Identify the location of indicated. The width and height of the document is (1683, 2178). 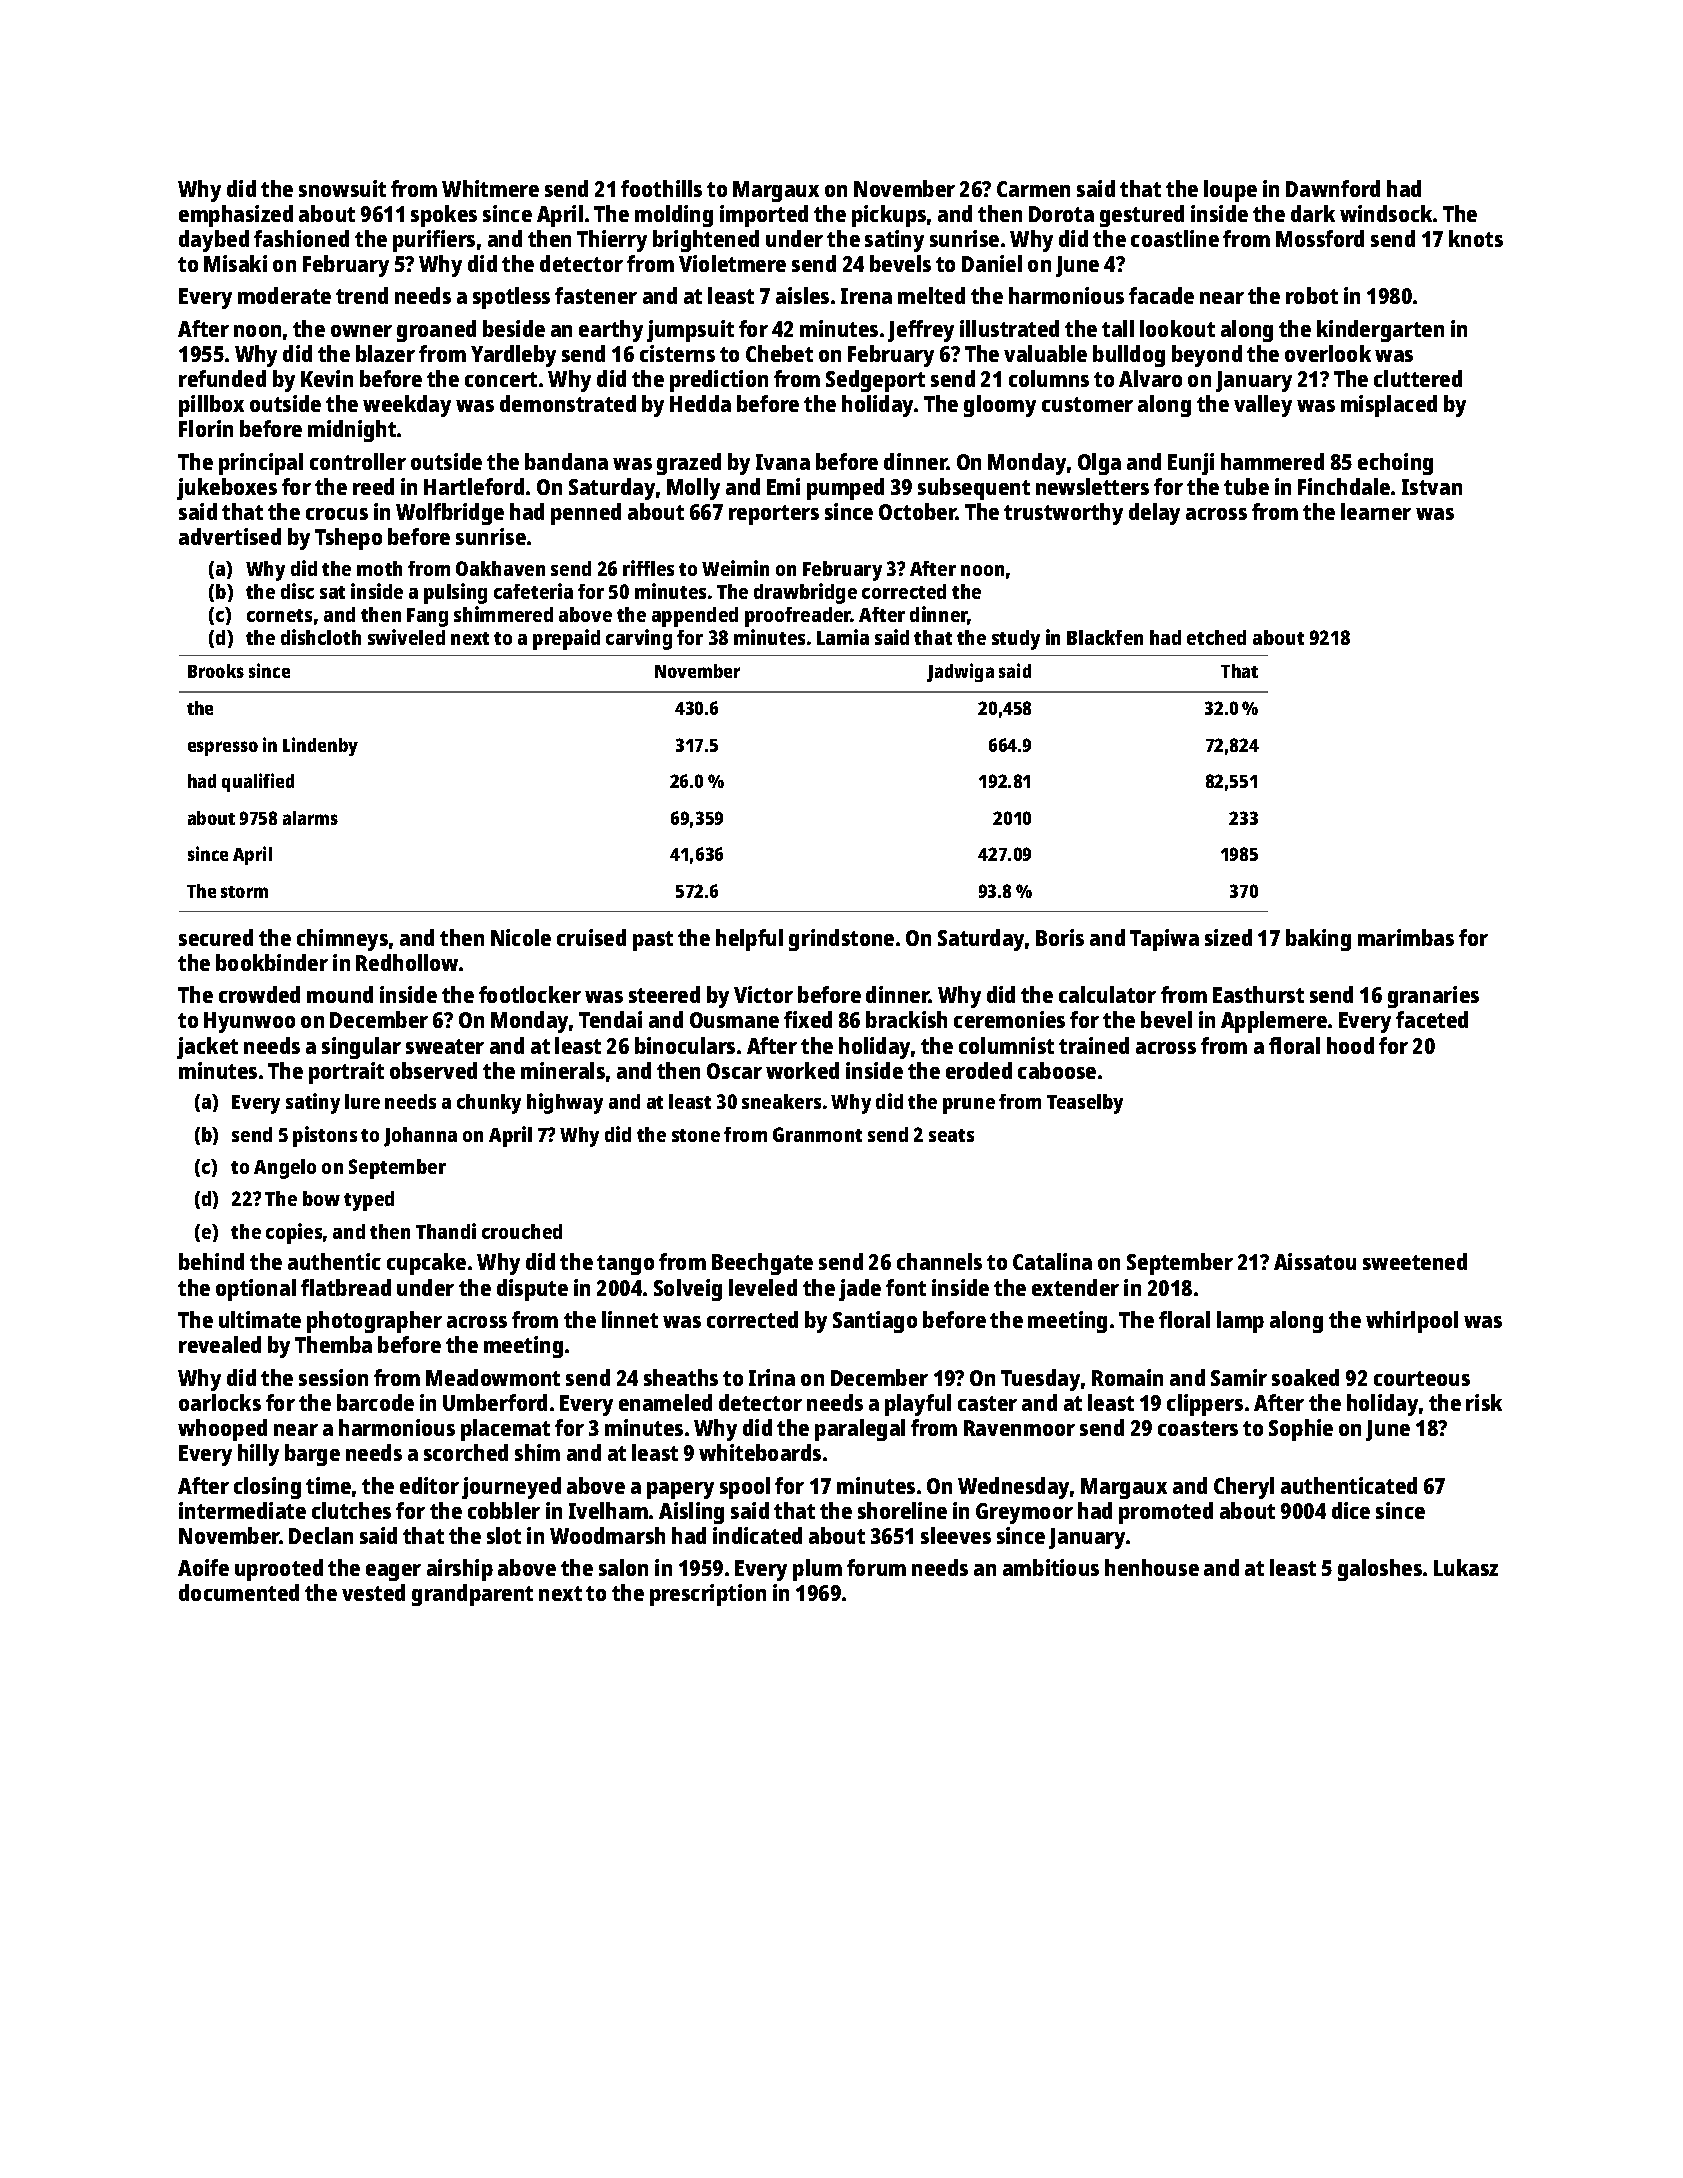
(757, 1535).
